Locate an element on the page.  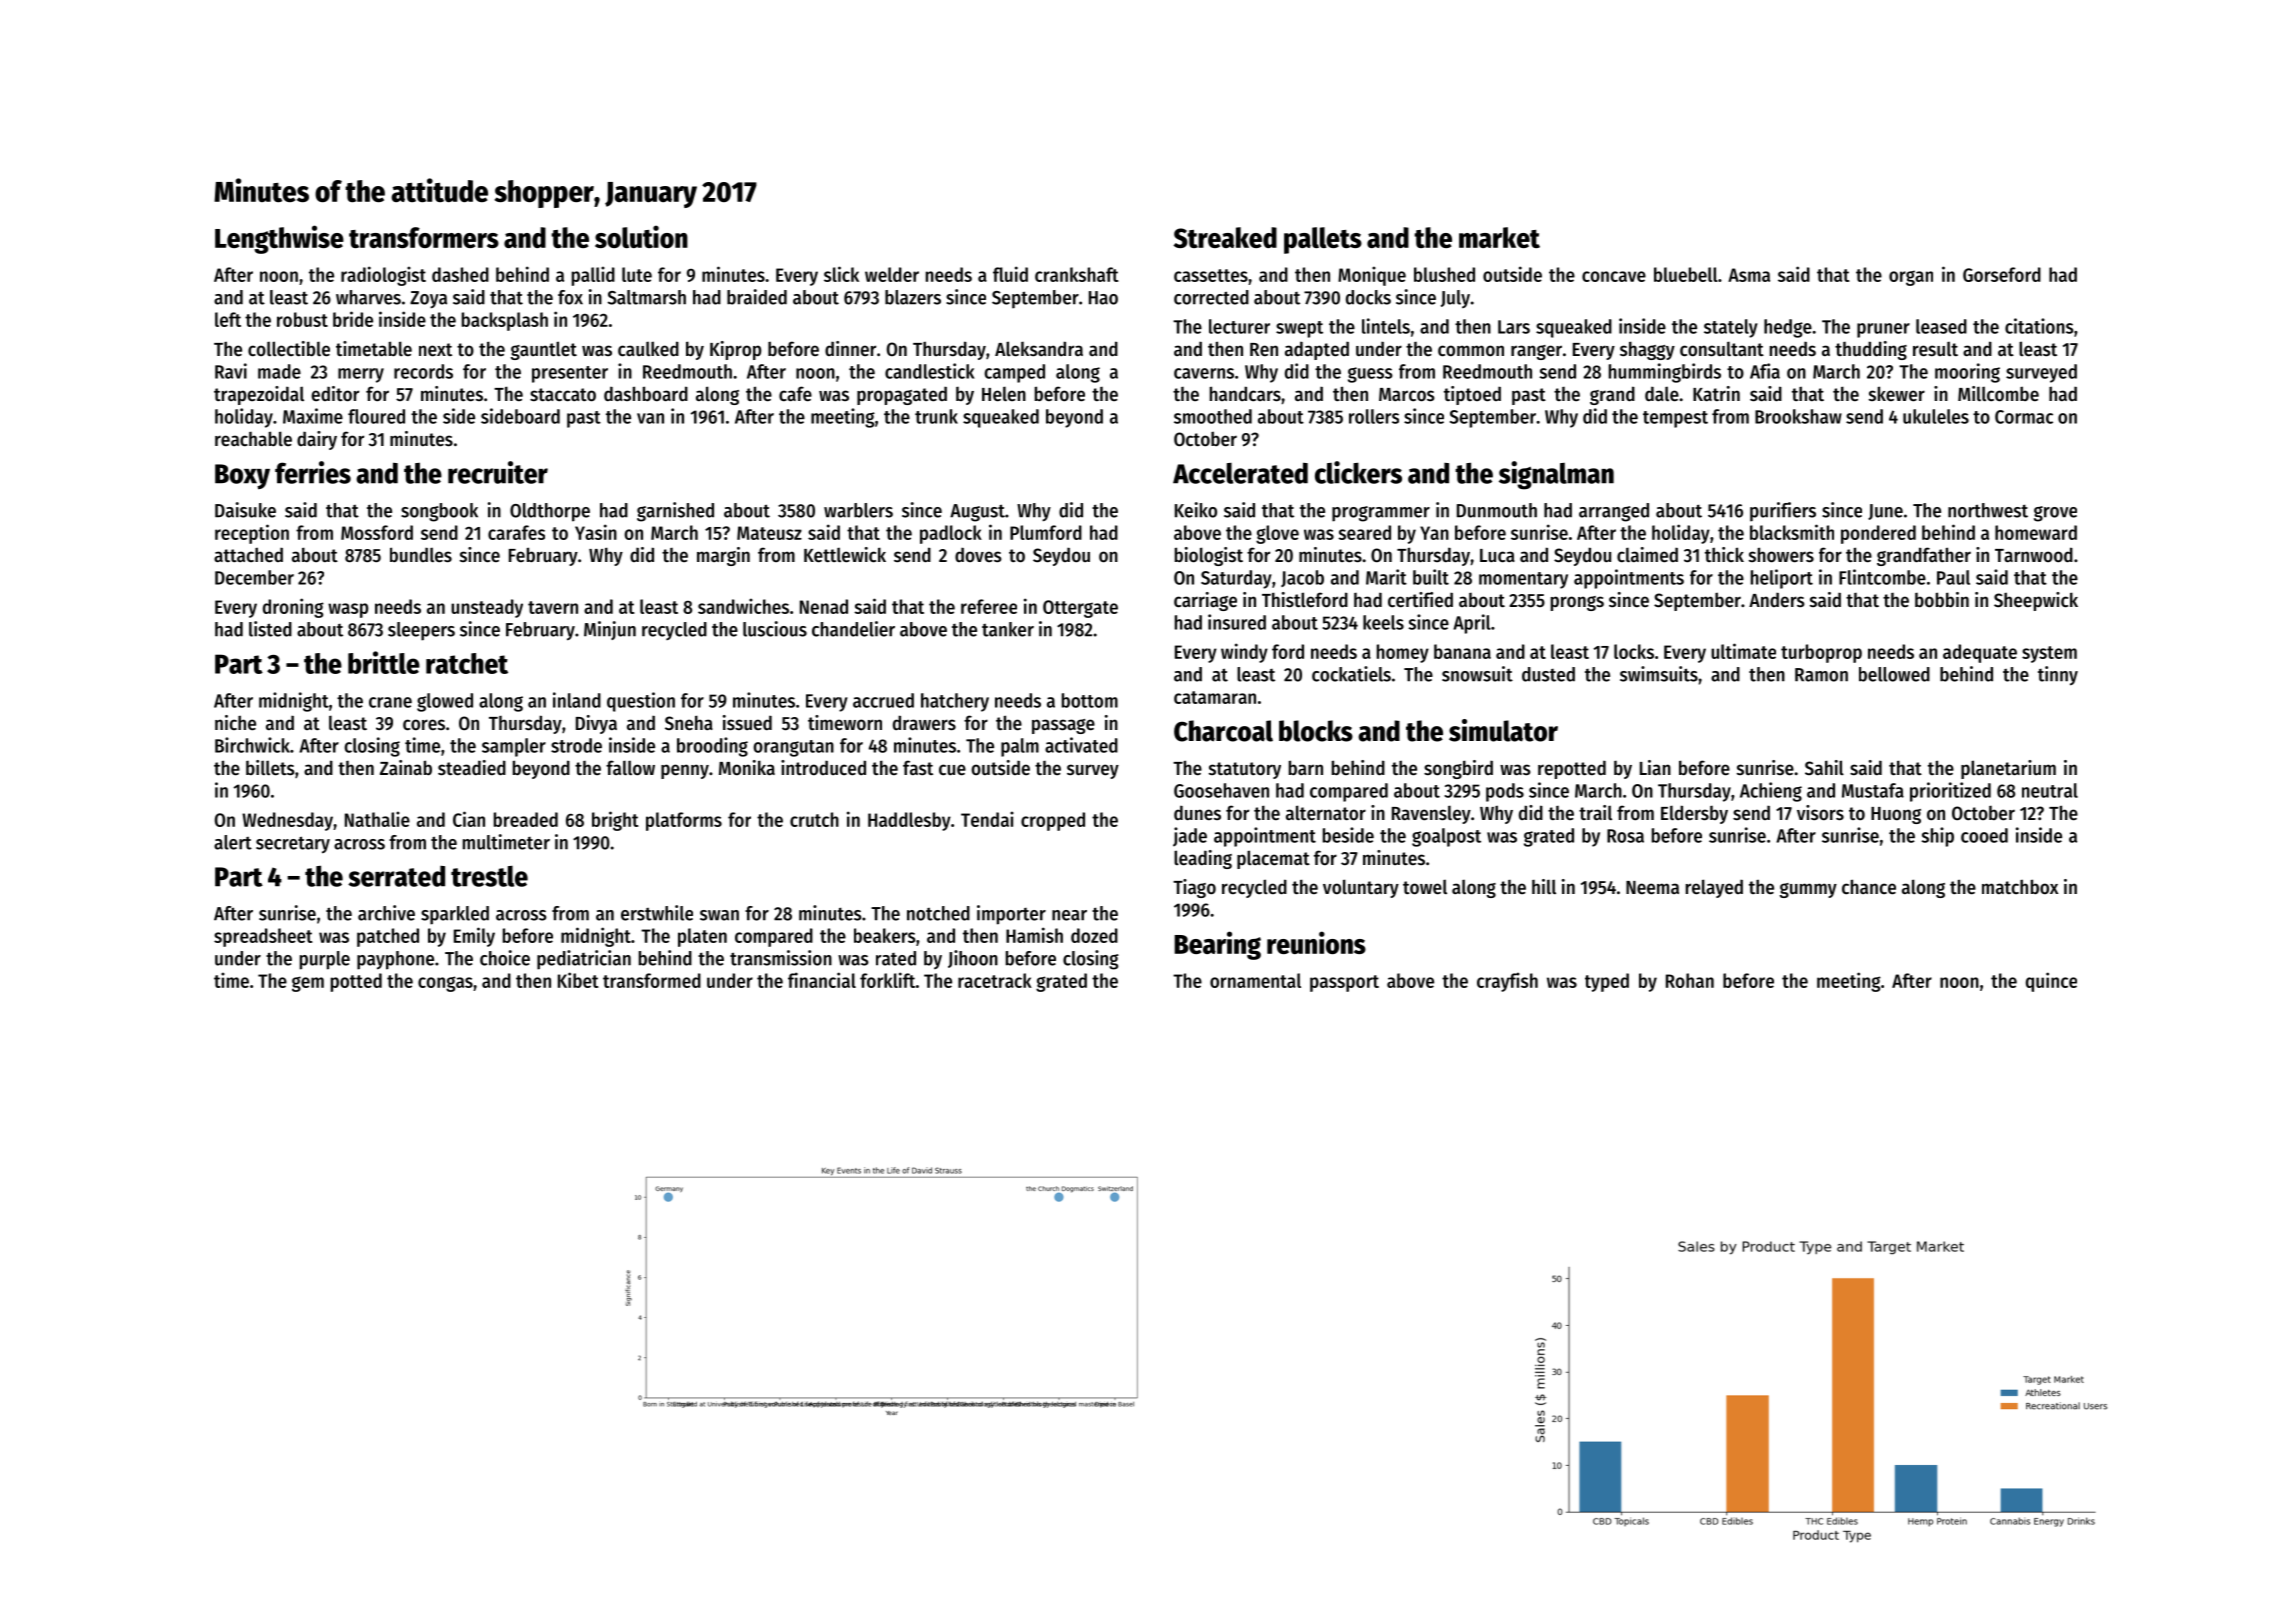
Hao is located at coordinates (1103, 298).
